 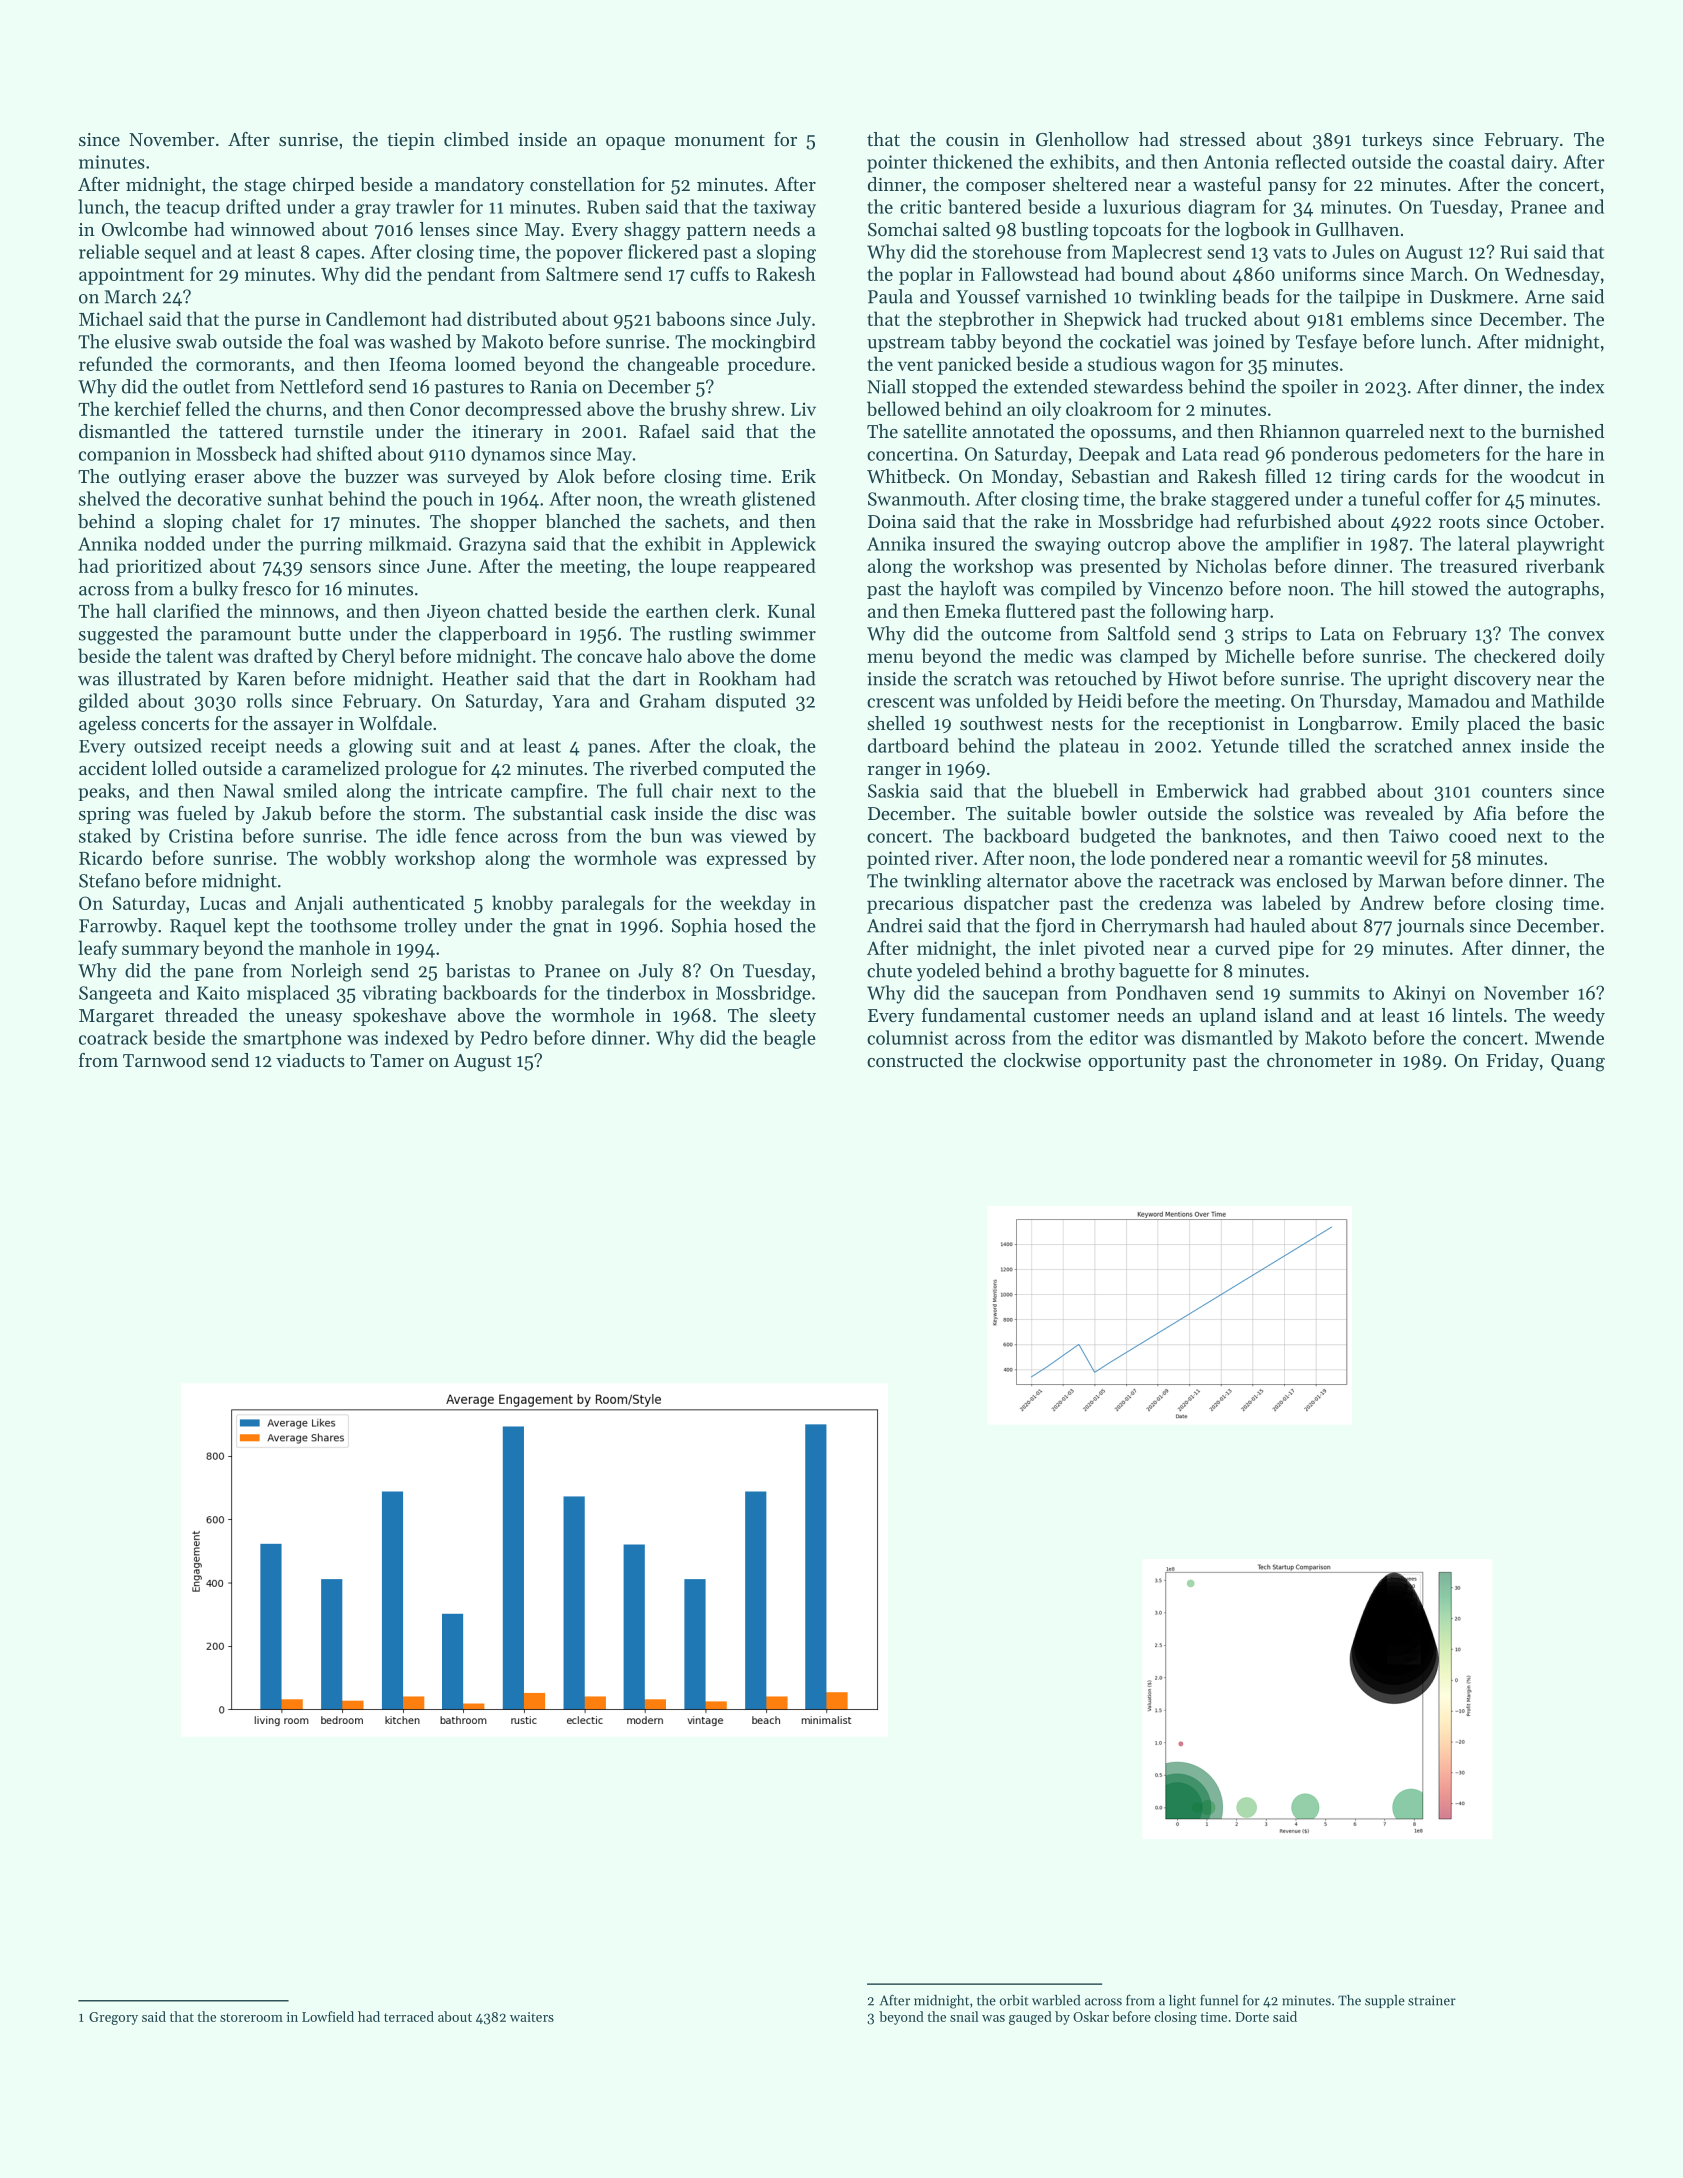 What do you see at coordinates (397, 1060) in the screenshot?
I see `Tamer` at bounding box center [397, 1060].
